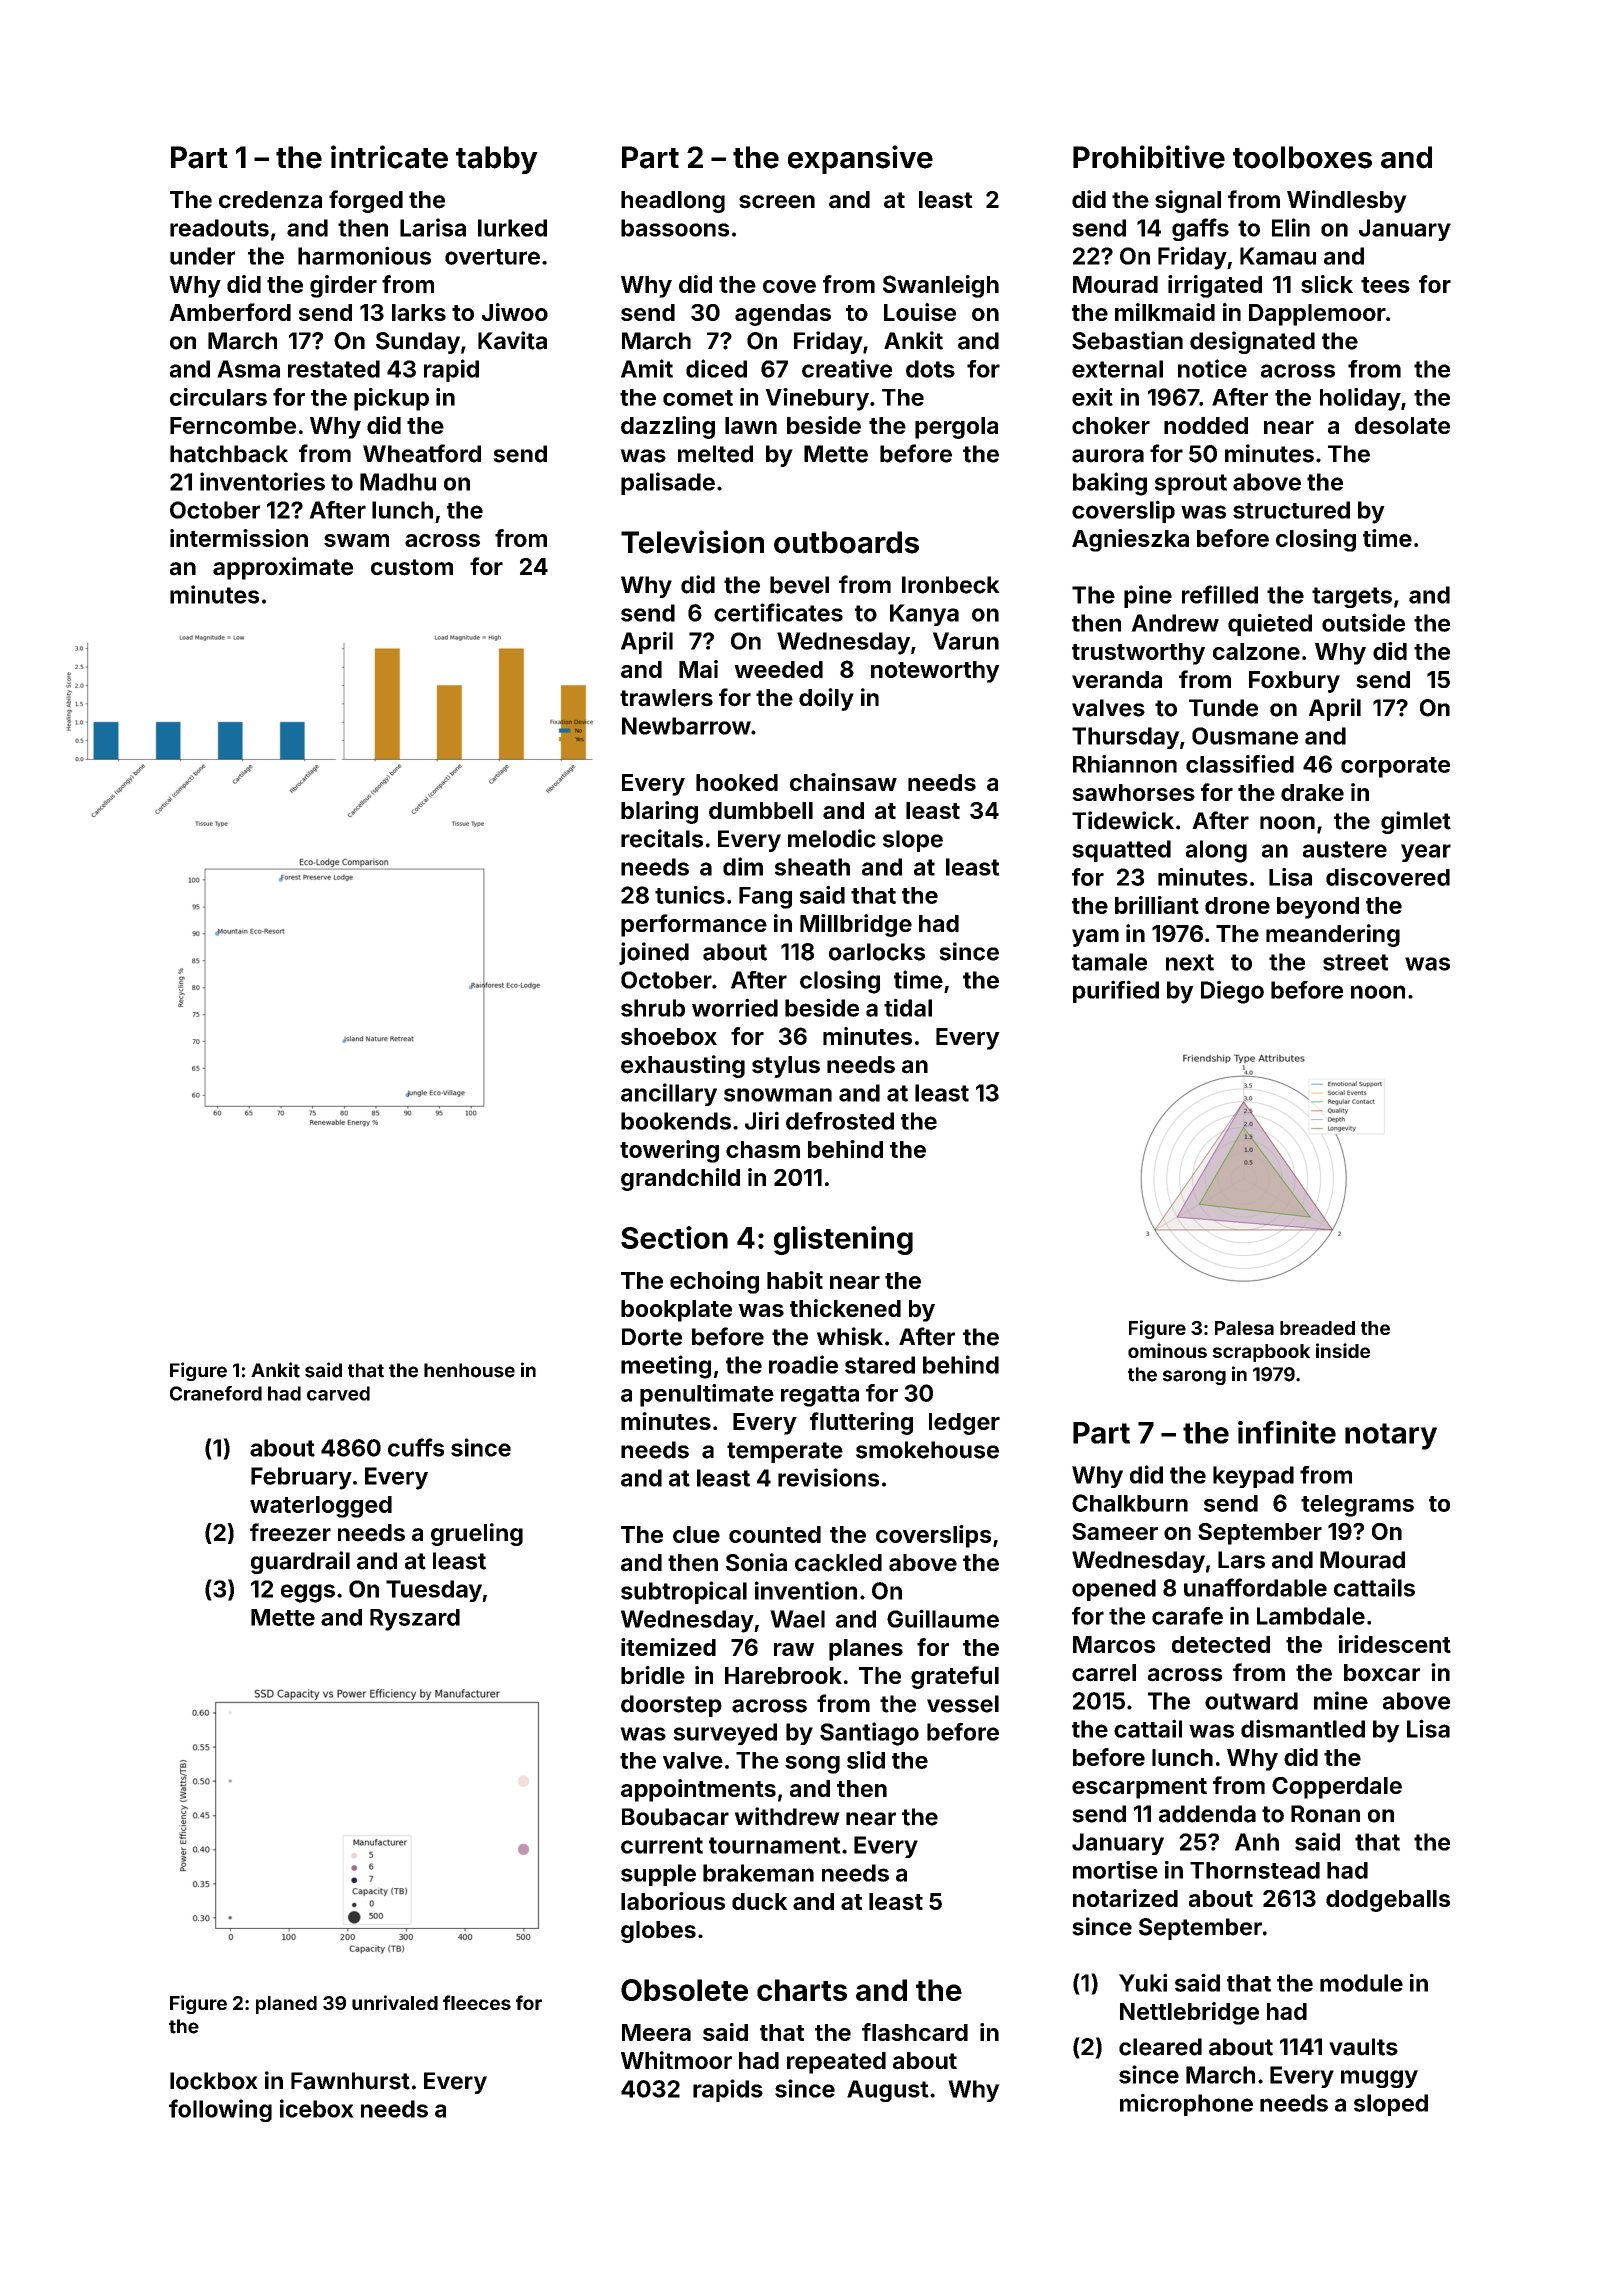  Describe the element at coordinates (308, 1593) in the image. I see `eggs` at that location.
